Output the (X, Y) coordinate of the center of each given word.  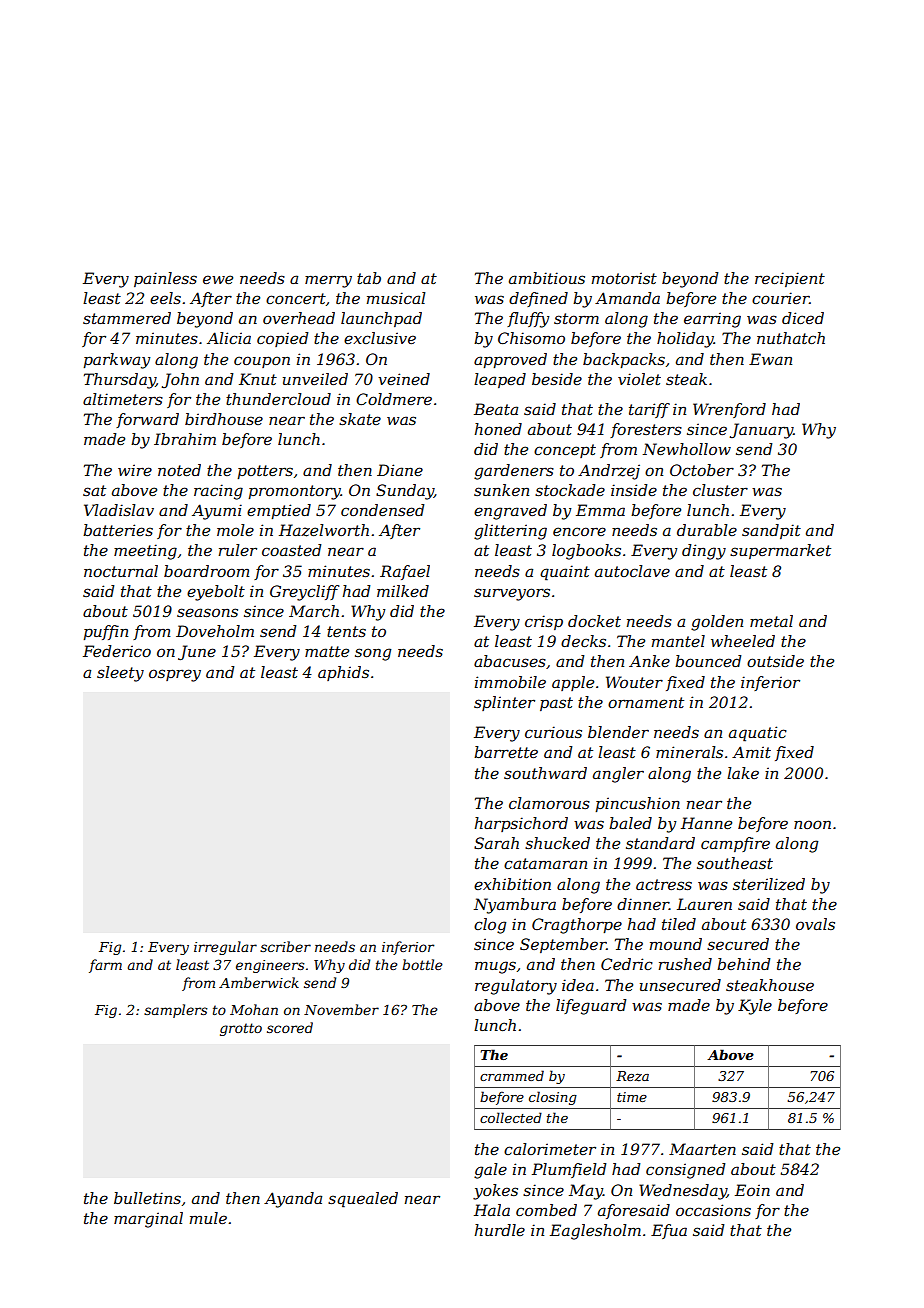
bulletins (147, 1198)
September (563, 945)
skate (360, 419)
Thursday (120, 381)
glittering (510, 532)
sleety (120, 674)
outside (775, 661)
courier (780, 298)
